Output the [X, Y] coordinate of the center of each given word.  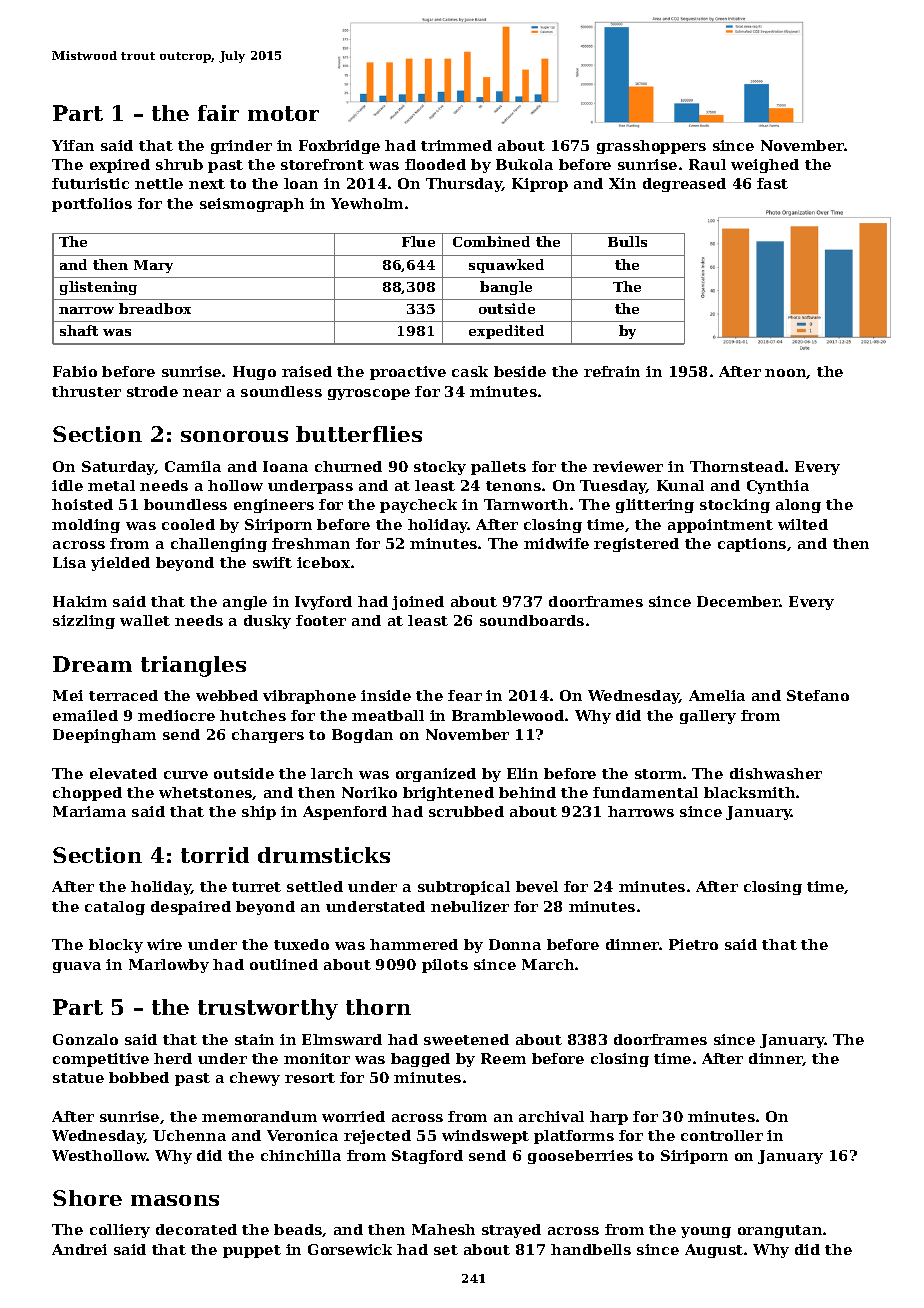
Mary [153, 266]
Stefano [818, 695]
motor [283, 113]
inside [386, 695]
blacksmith [749, 792]
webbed [227, 695]
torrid [215, 855]
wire [164, 944]
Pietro [693, 944]
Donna [515, 944]
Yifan [73, 145]
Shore [87, 1198]
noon [786, 374]
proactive [408, 373]
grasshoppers [651, 147]
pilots [445, 966]
